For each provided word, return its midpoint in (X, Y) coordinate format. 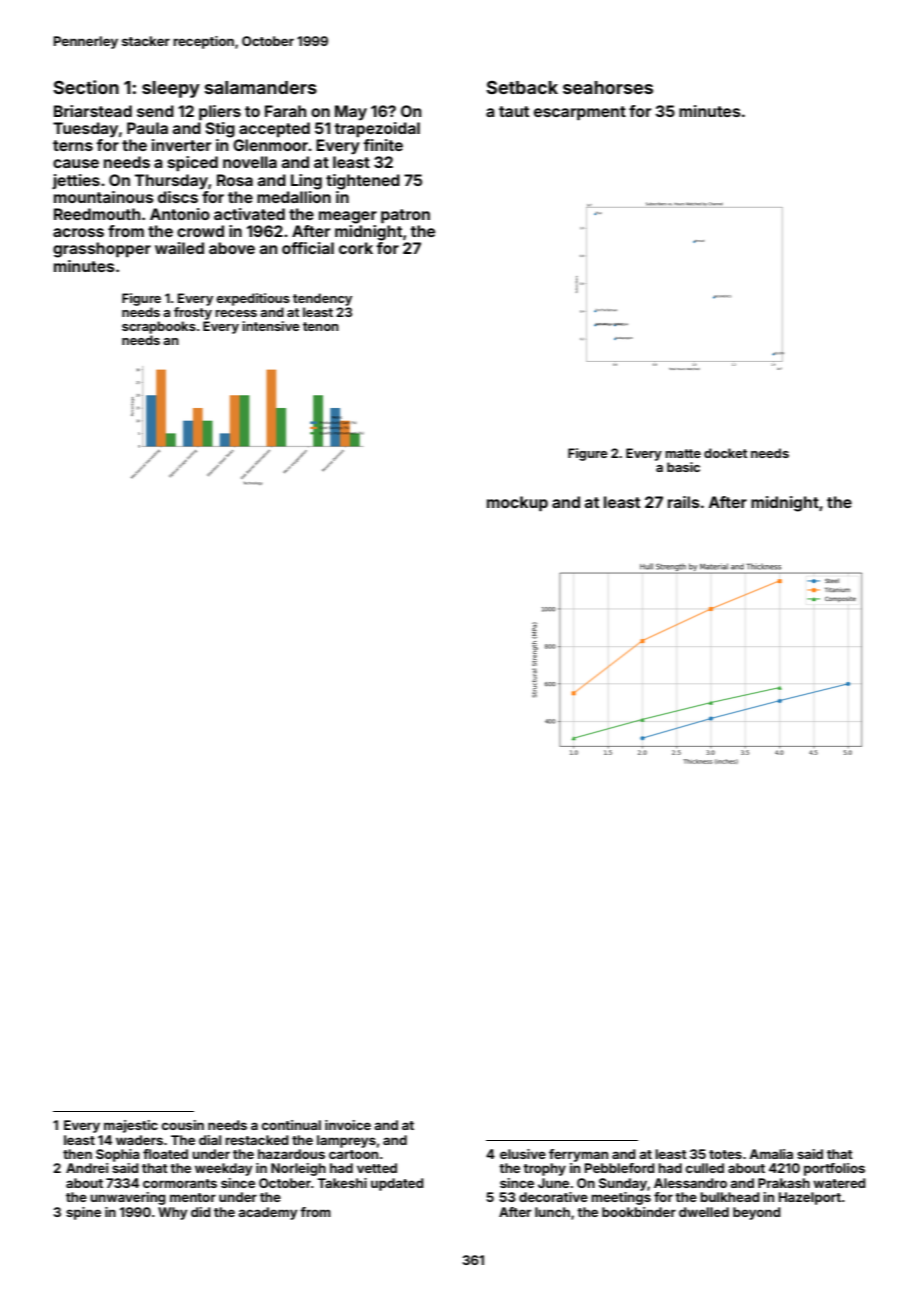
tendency (322, 299)
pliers (220, 112)
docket (725, 453)
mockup (517, 503)
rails (684, 502)
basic (683, 467)
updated (397, 1184)
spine (83, 1213)
